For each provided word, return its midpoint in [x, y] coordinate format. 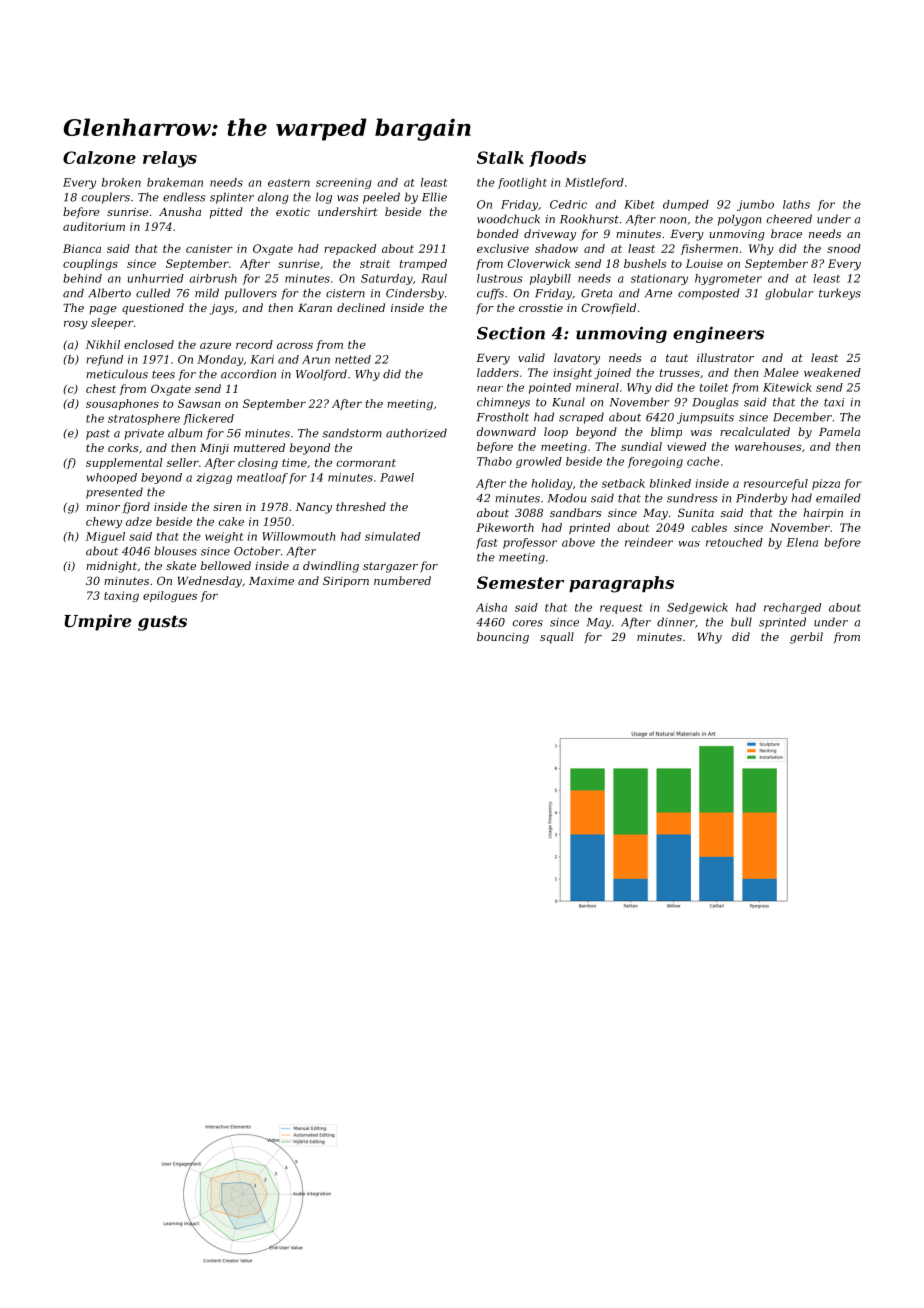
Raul [434, 278]
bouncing [503, 638]
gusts [162, 623]
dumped [686, 205]
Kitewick [787, 387]
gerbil [806, 638]
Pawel [397, 477]
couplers [106, 198]
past [98, 435]
